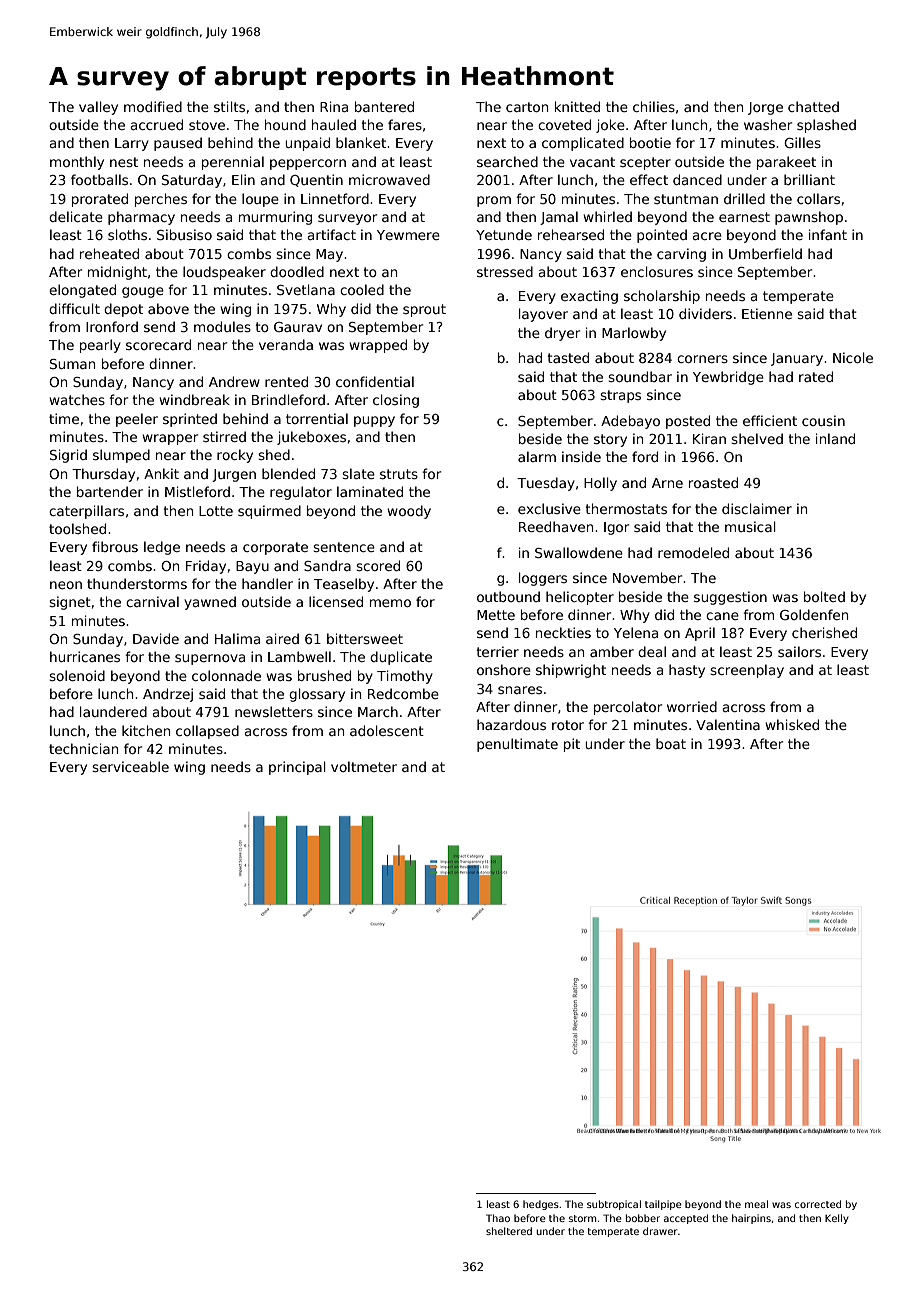 This document has height=1308, width=924. What do you see at coordinates (541, 1205) in the document?
I see `hedges` at bounding box center [541, 1205].
